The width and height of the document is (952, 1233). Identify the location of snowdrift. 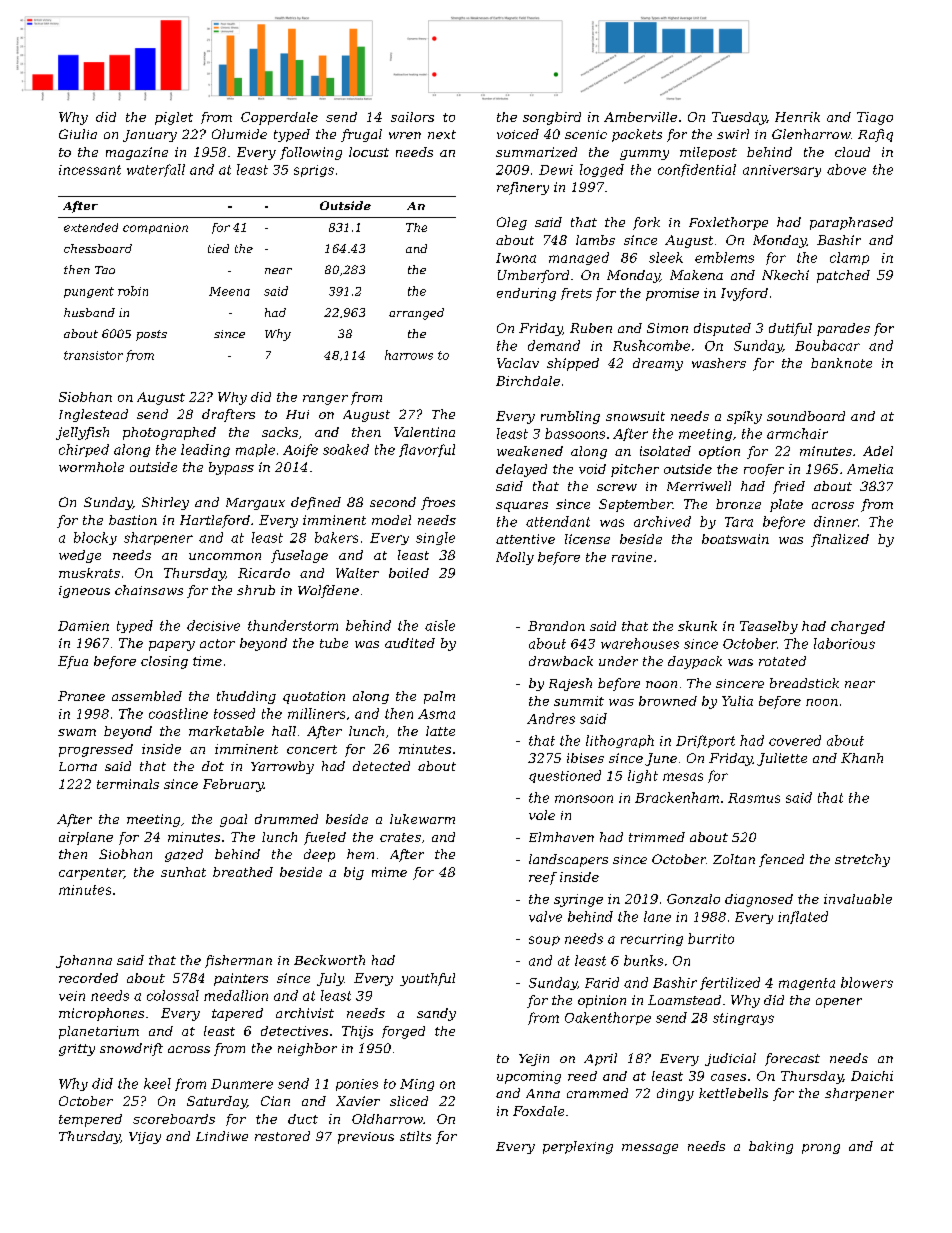
(131, 1049).
